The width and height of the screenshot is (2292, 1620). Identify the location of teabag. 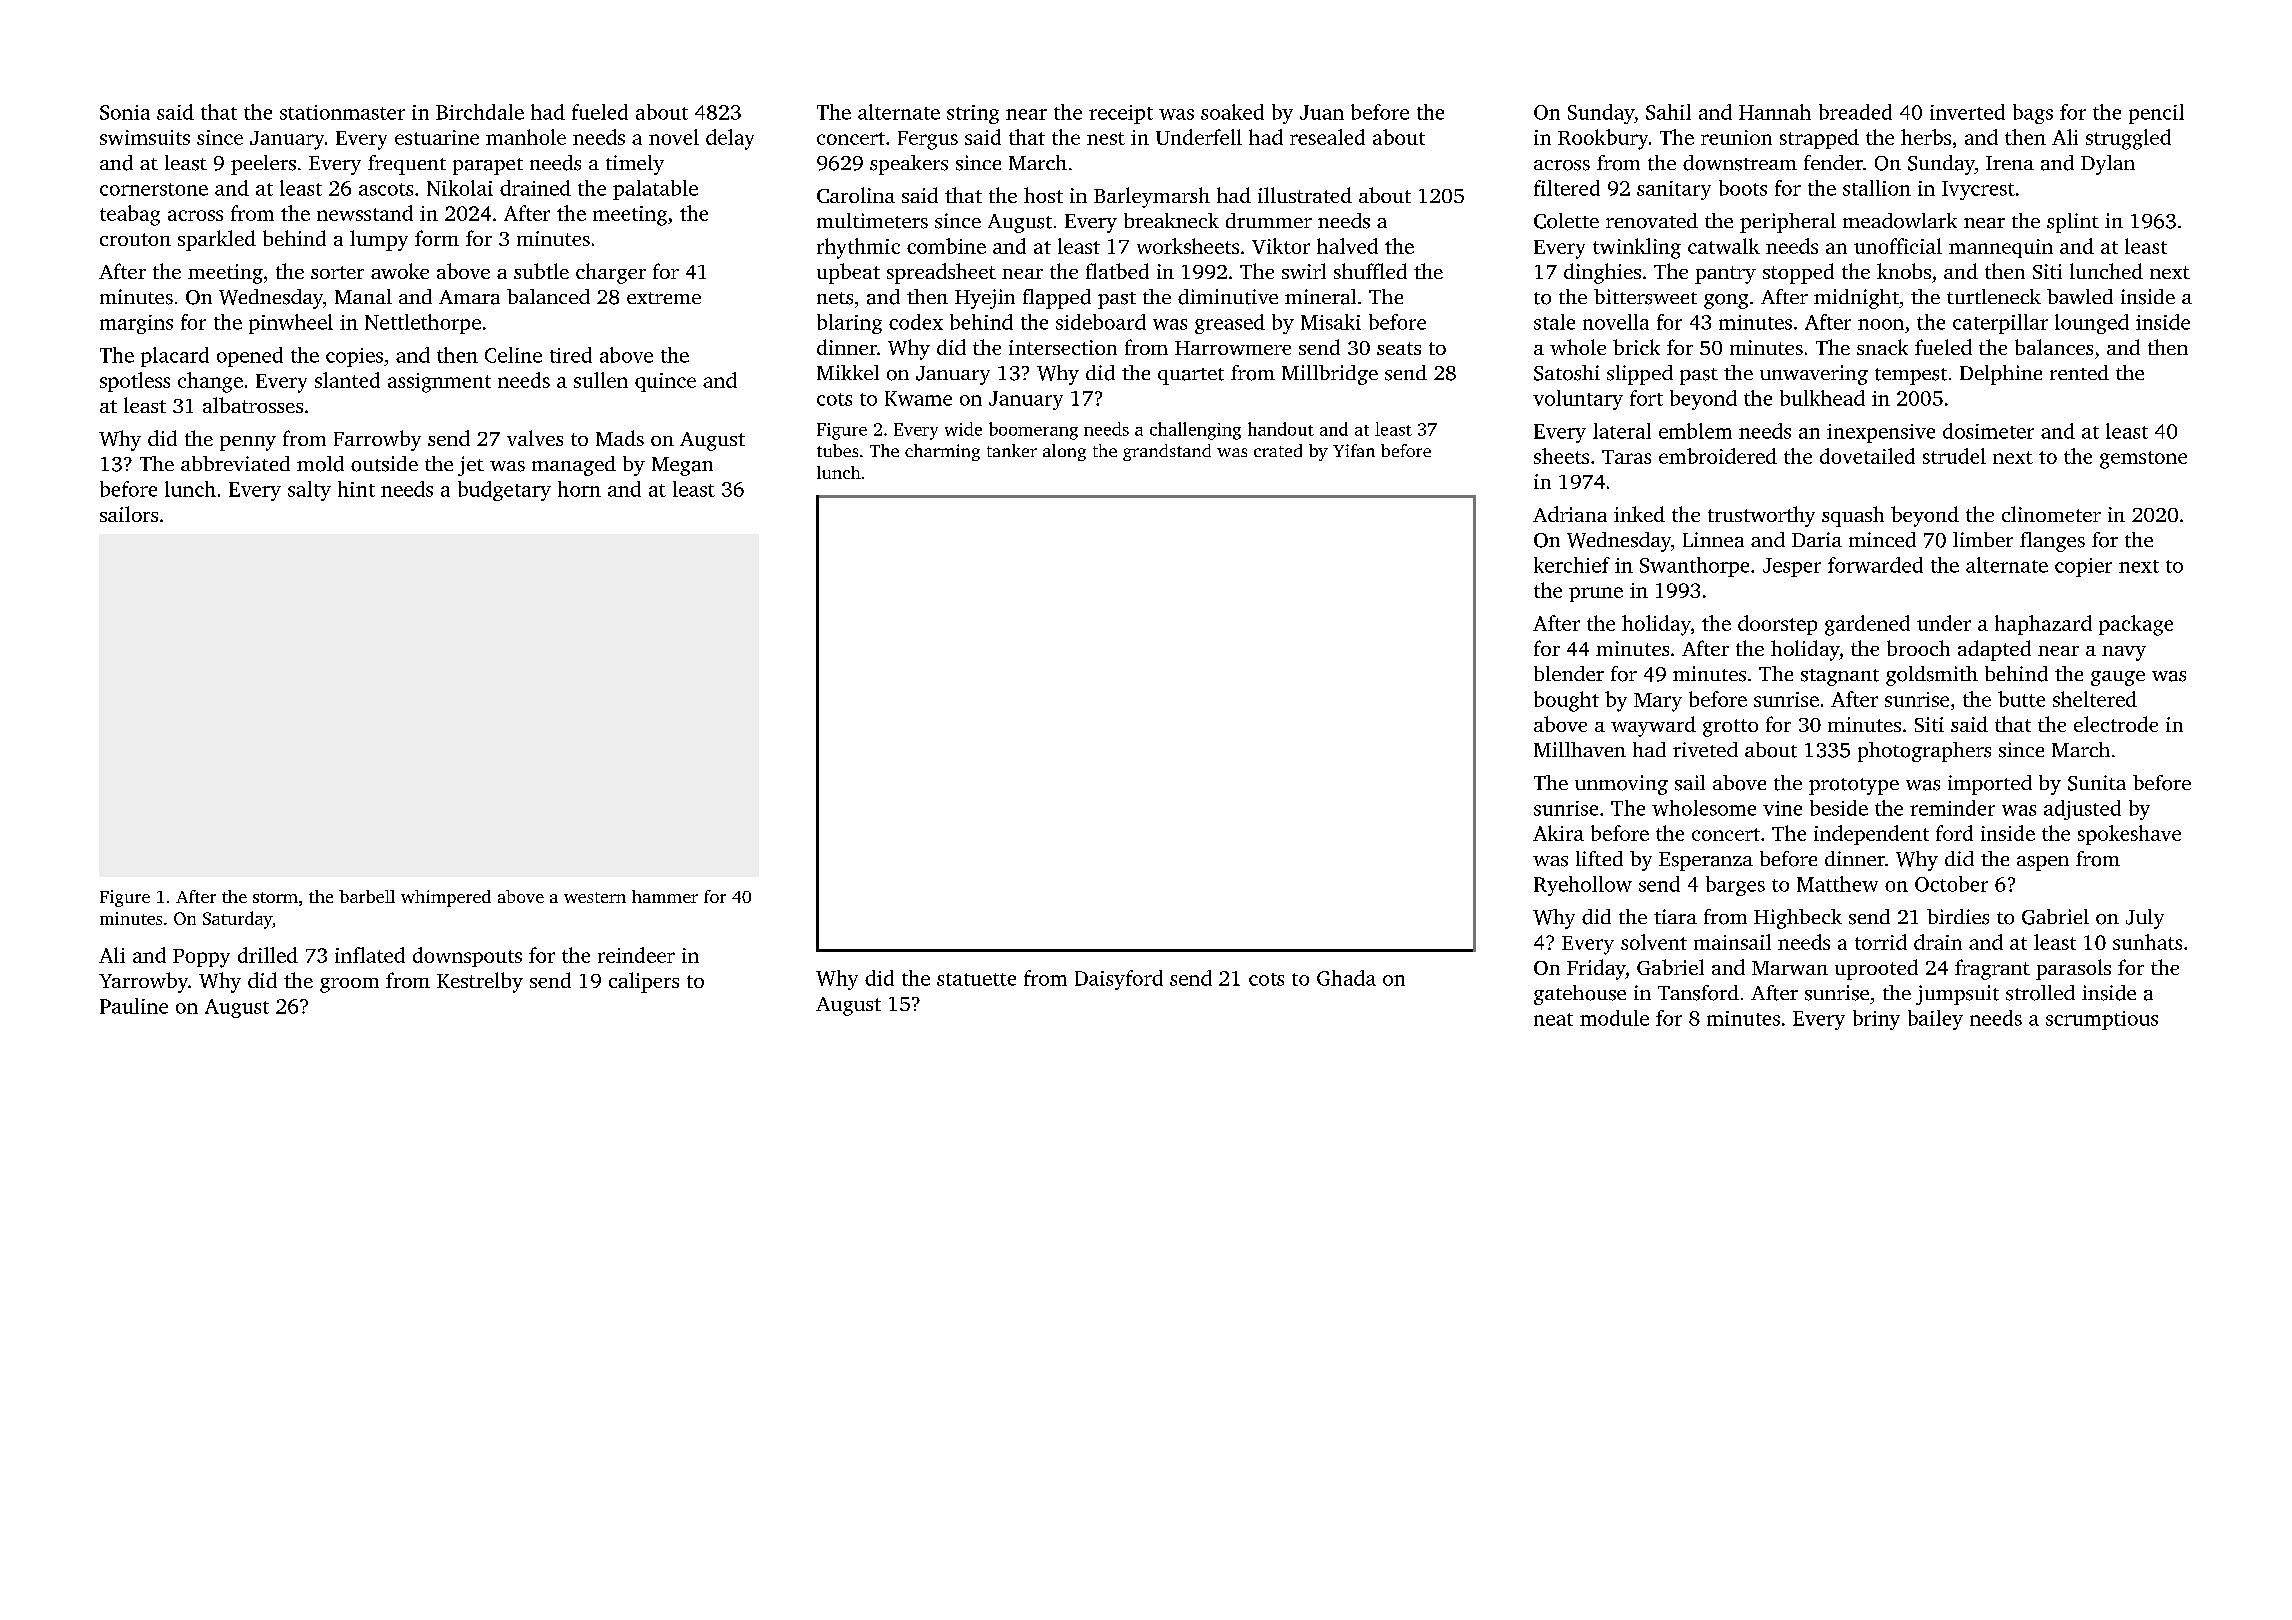
(130, 215).
